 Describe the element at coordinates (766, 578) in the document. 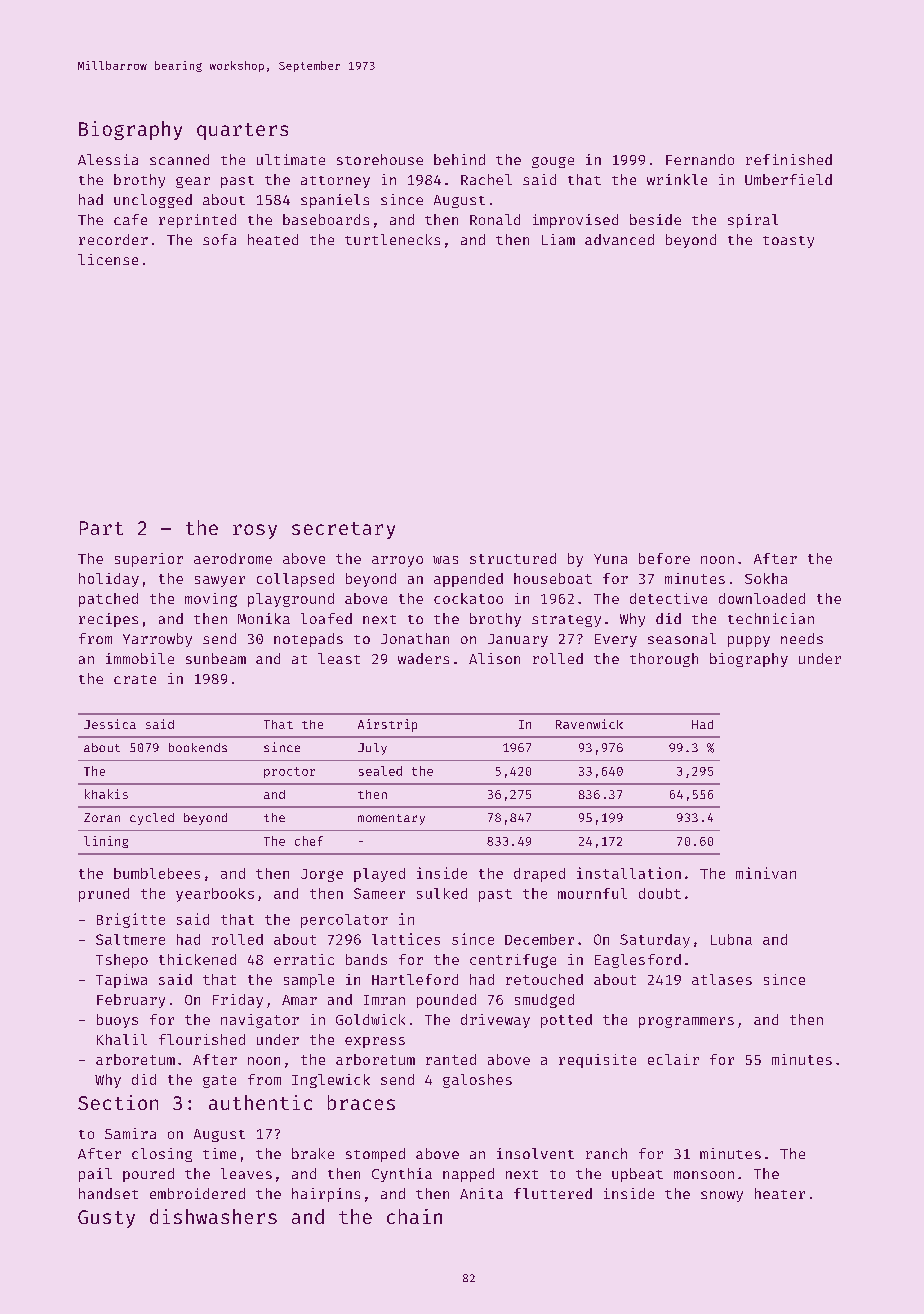

I see `Sokha` at that location.
